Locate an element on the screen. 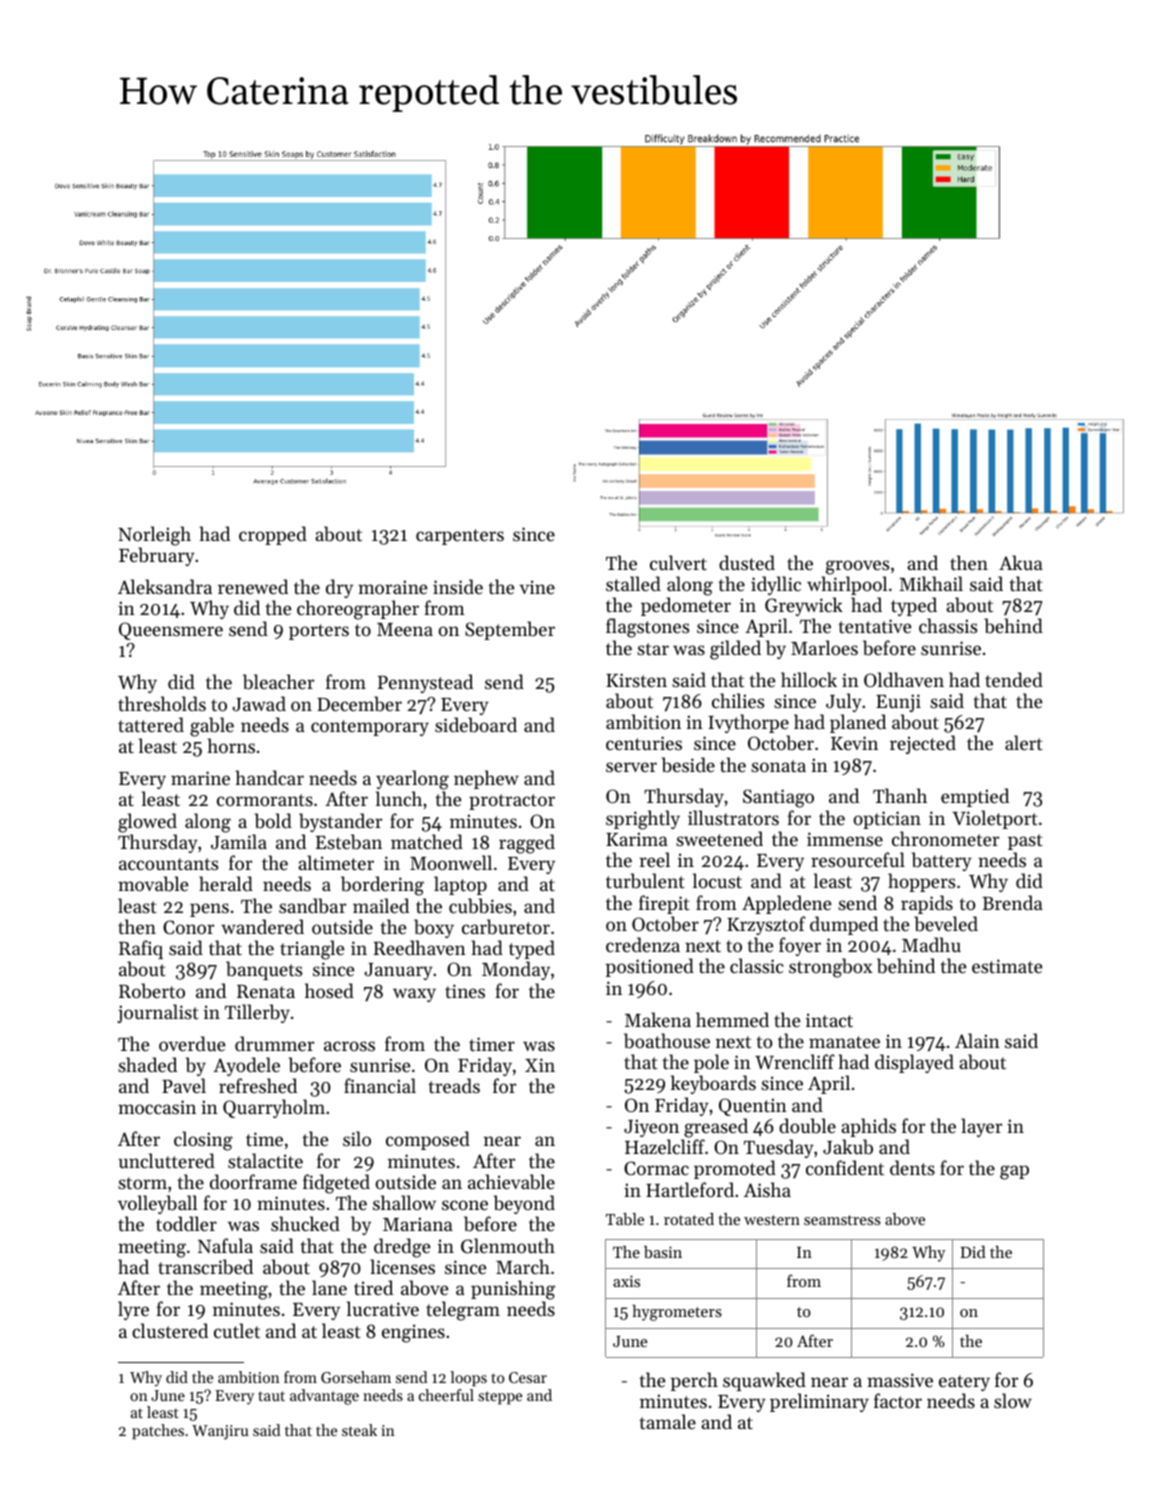  optician is located at coordinates (887, 820).
